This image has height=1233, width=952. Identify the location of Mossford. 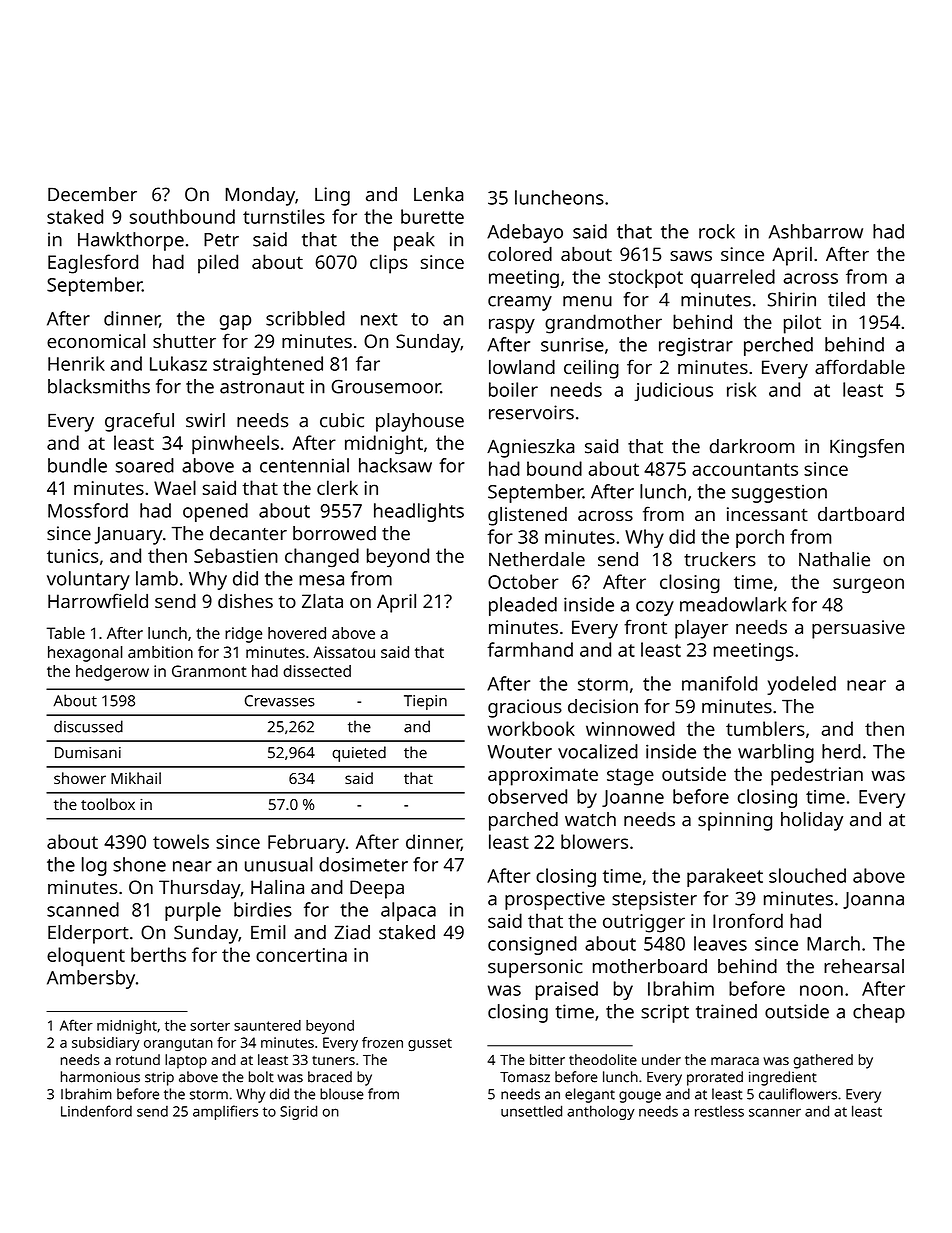
(88, 510).
